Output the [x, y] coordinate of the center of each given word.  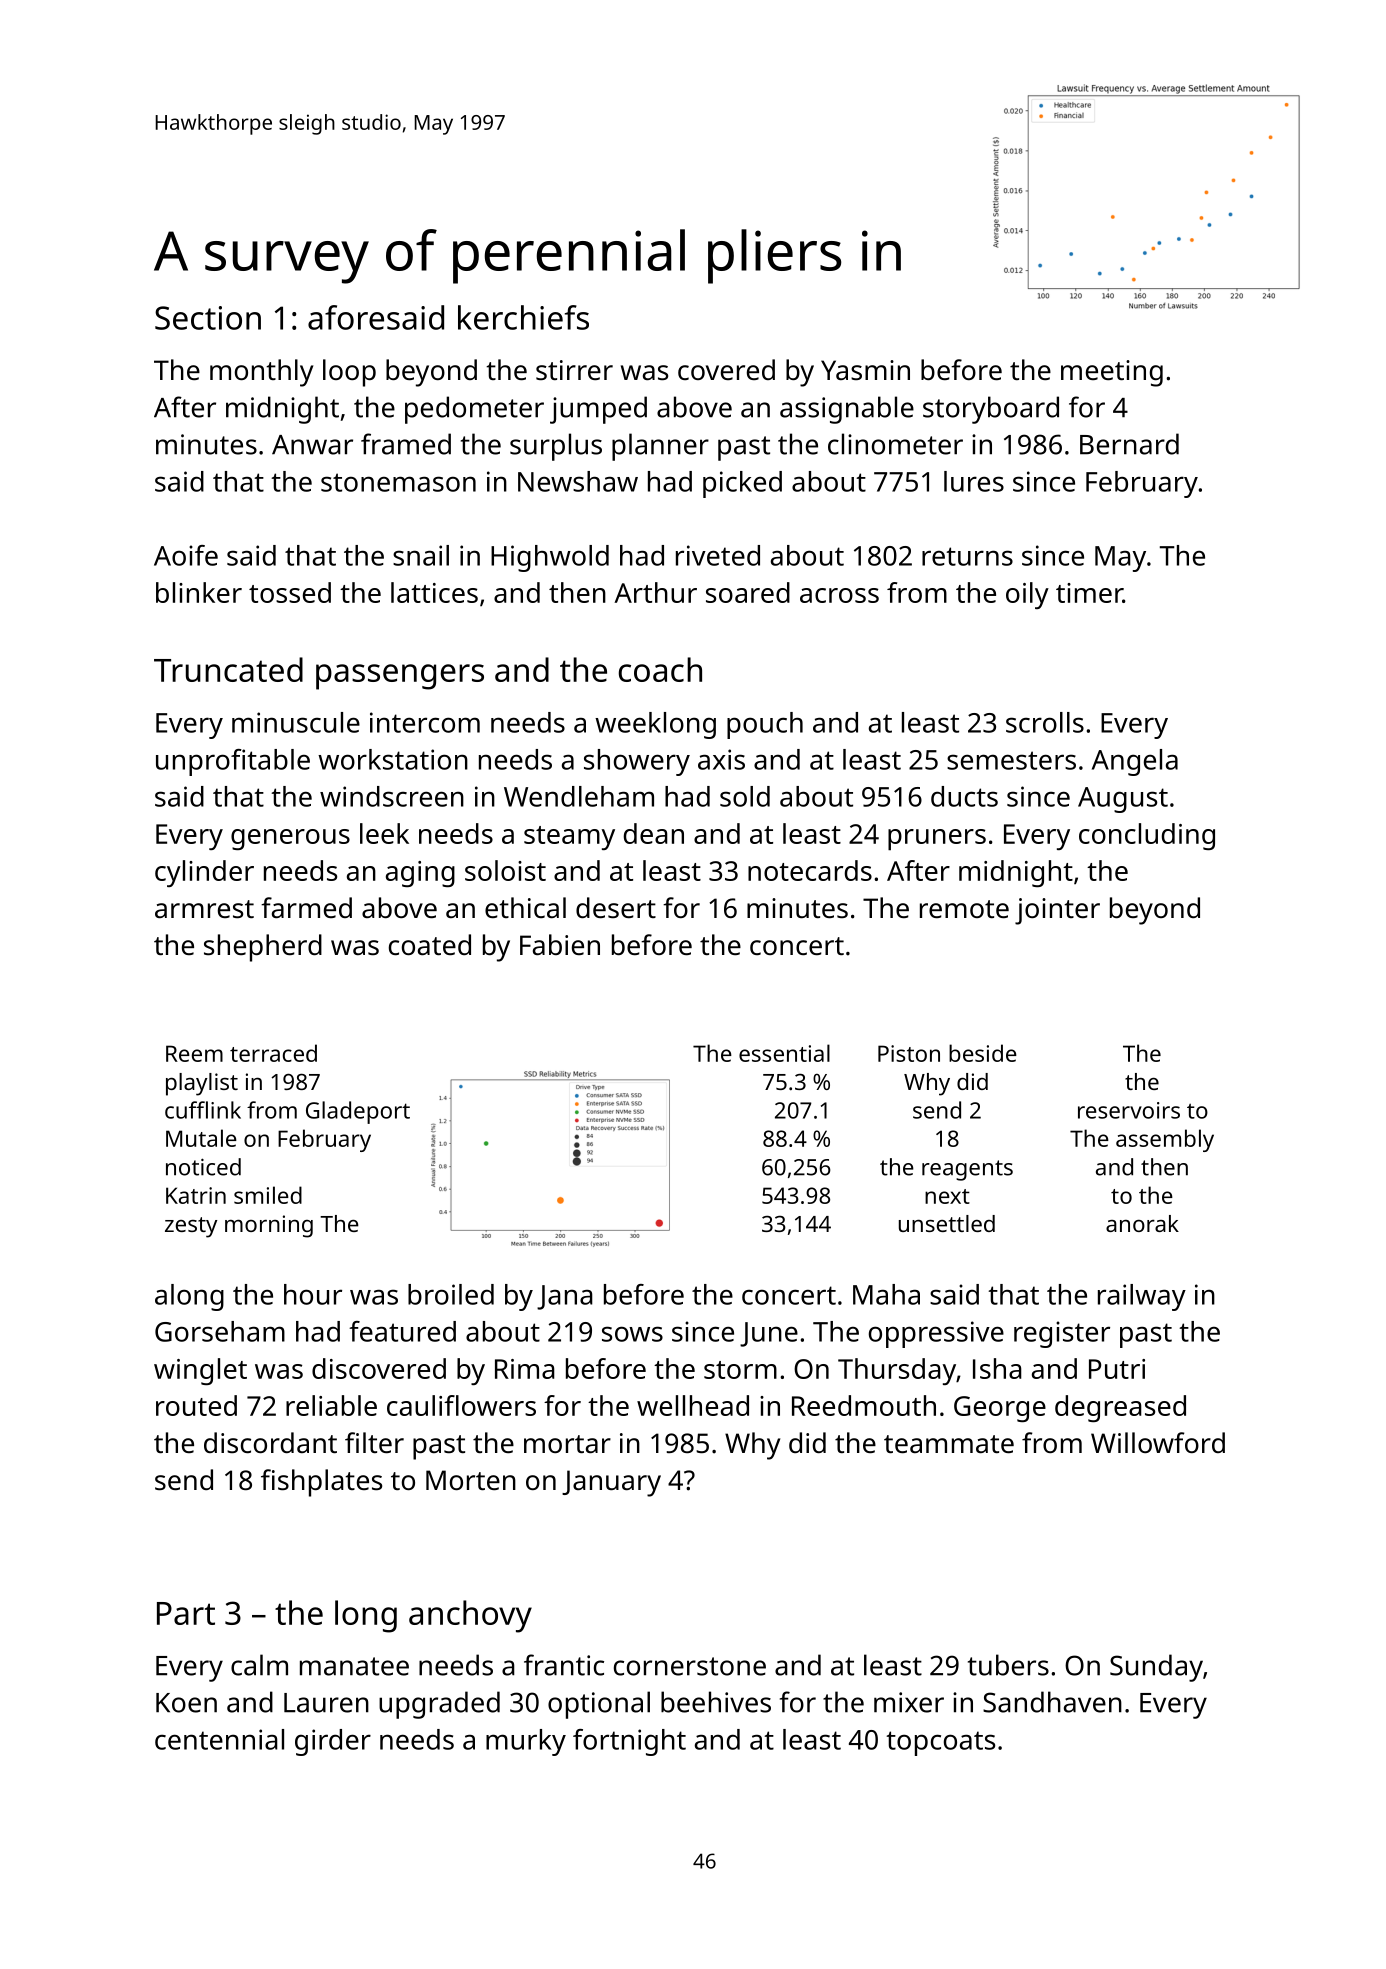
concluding [1147, 836]
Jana [565, 1297]
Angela [1135, 762]
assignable [847, 410]
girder [333, 1742]
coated [430, 944]
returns [967, 556]
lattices [434, 592]
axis [721, 759]
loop [349, 373]
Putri [1117, 1369]
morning [269, 1226]
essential [784, 1053]
